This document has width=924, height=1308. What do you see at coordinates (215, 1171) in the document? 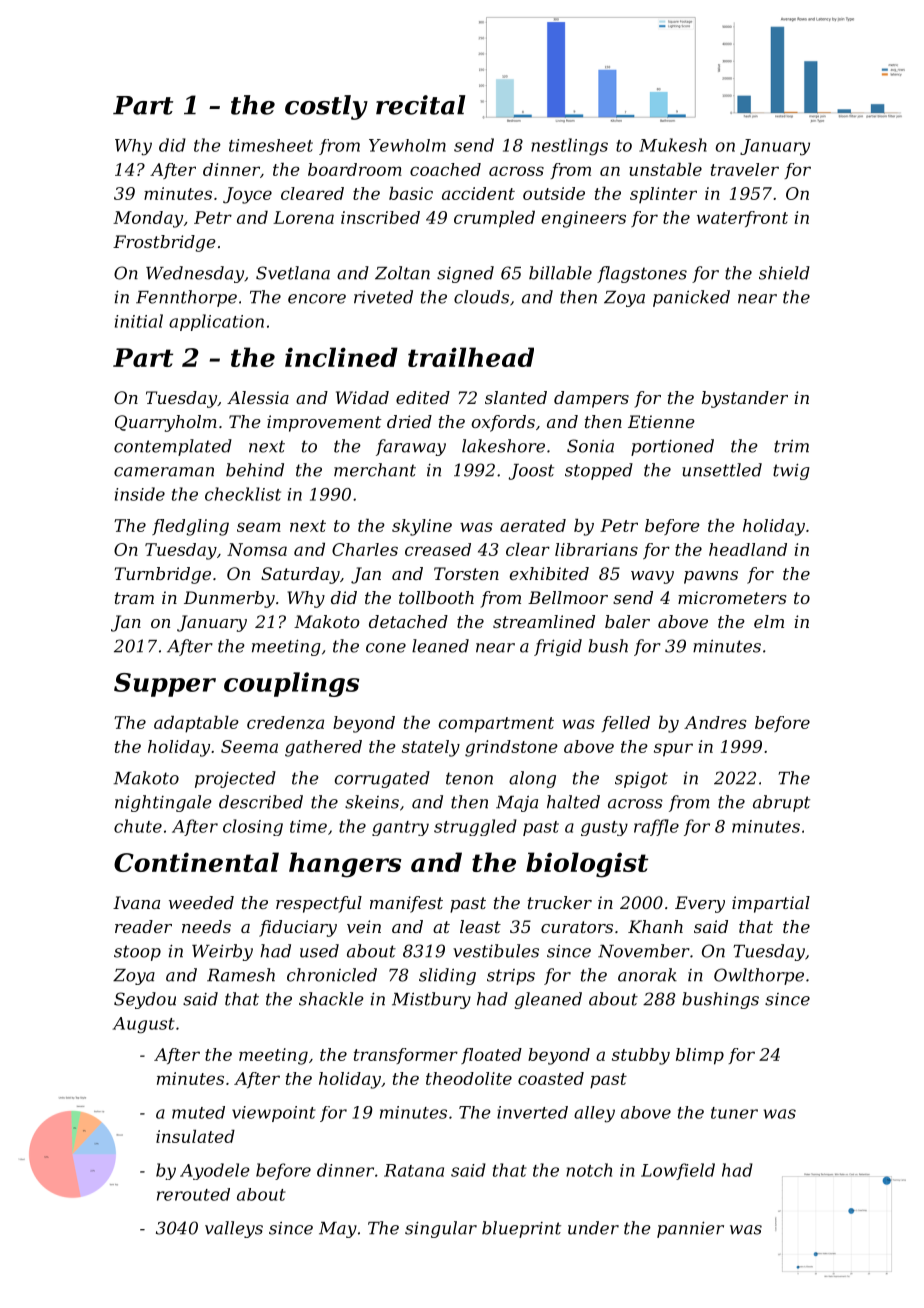
I see `Ayodele` at bounding box center [215, 1171].
